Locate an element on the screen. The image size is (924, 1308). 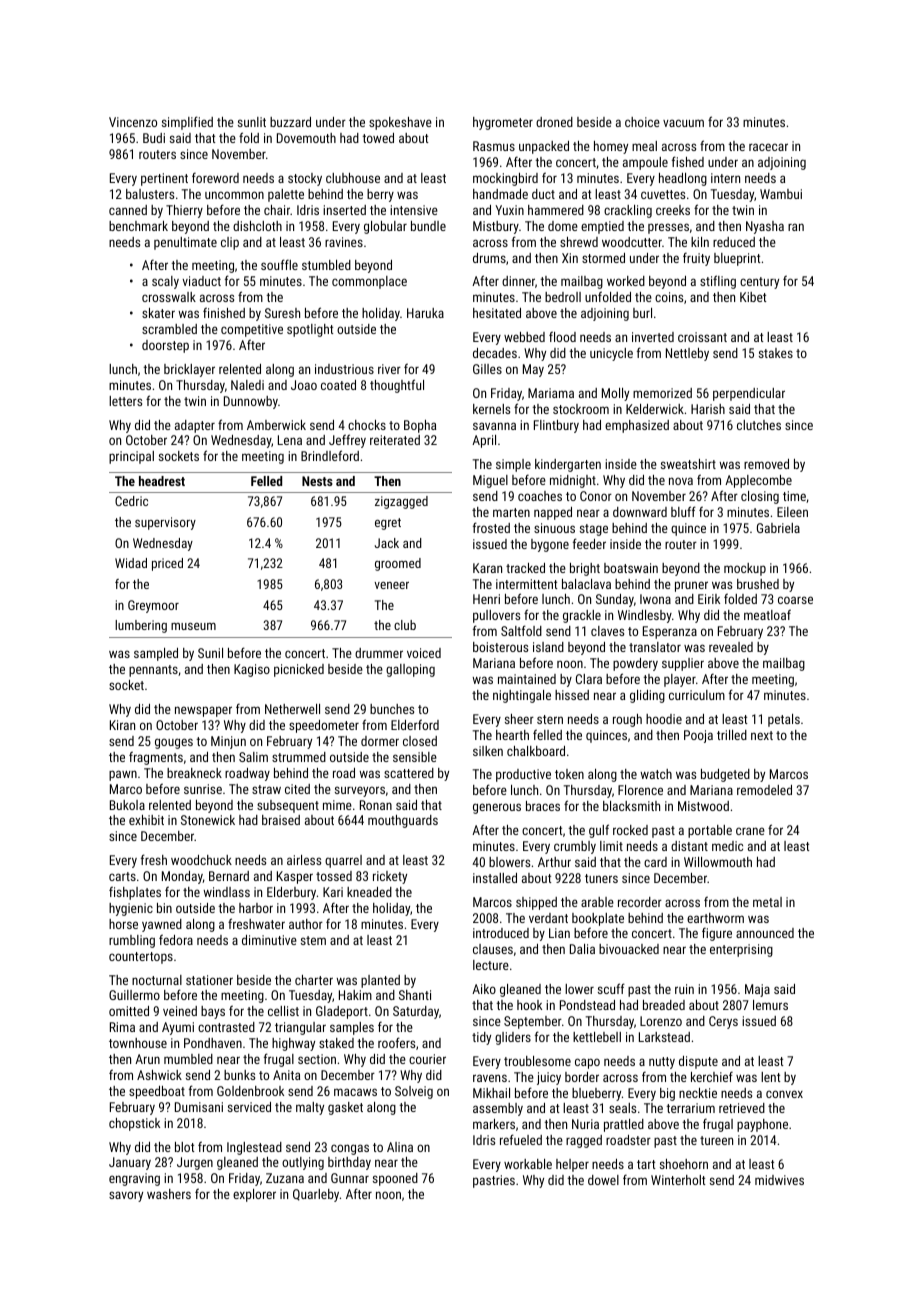
meatloaf is located at coordinates (767, 614).
